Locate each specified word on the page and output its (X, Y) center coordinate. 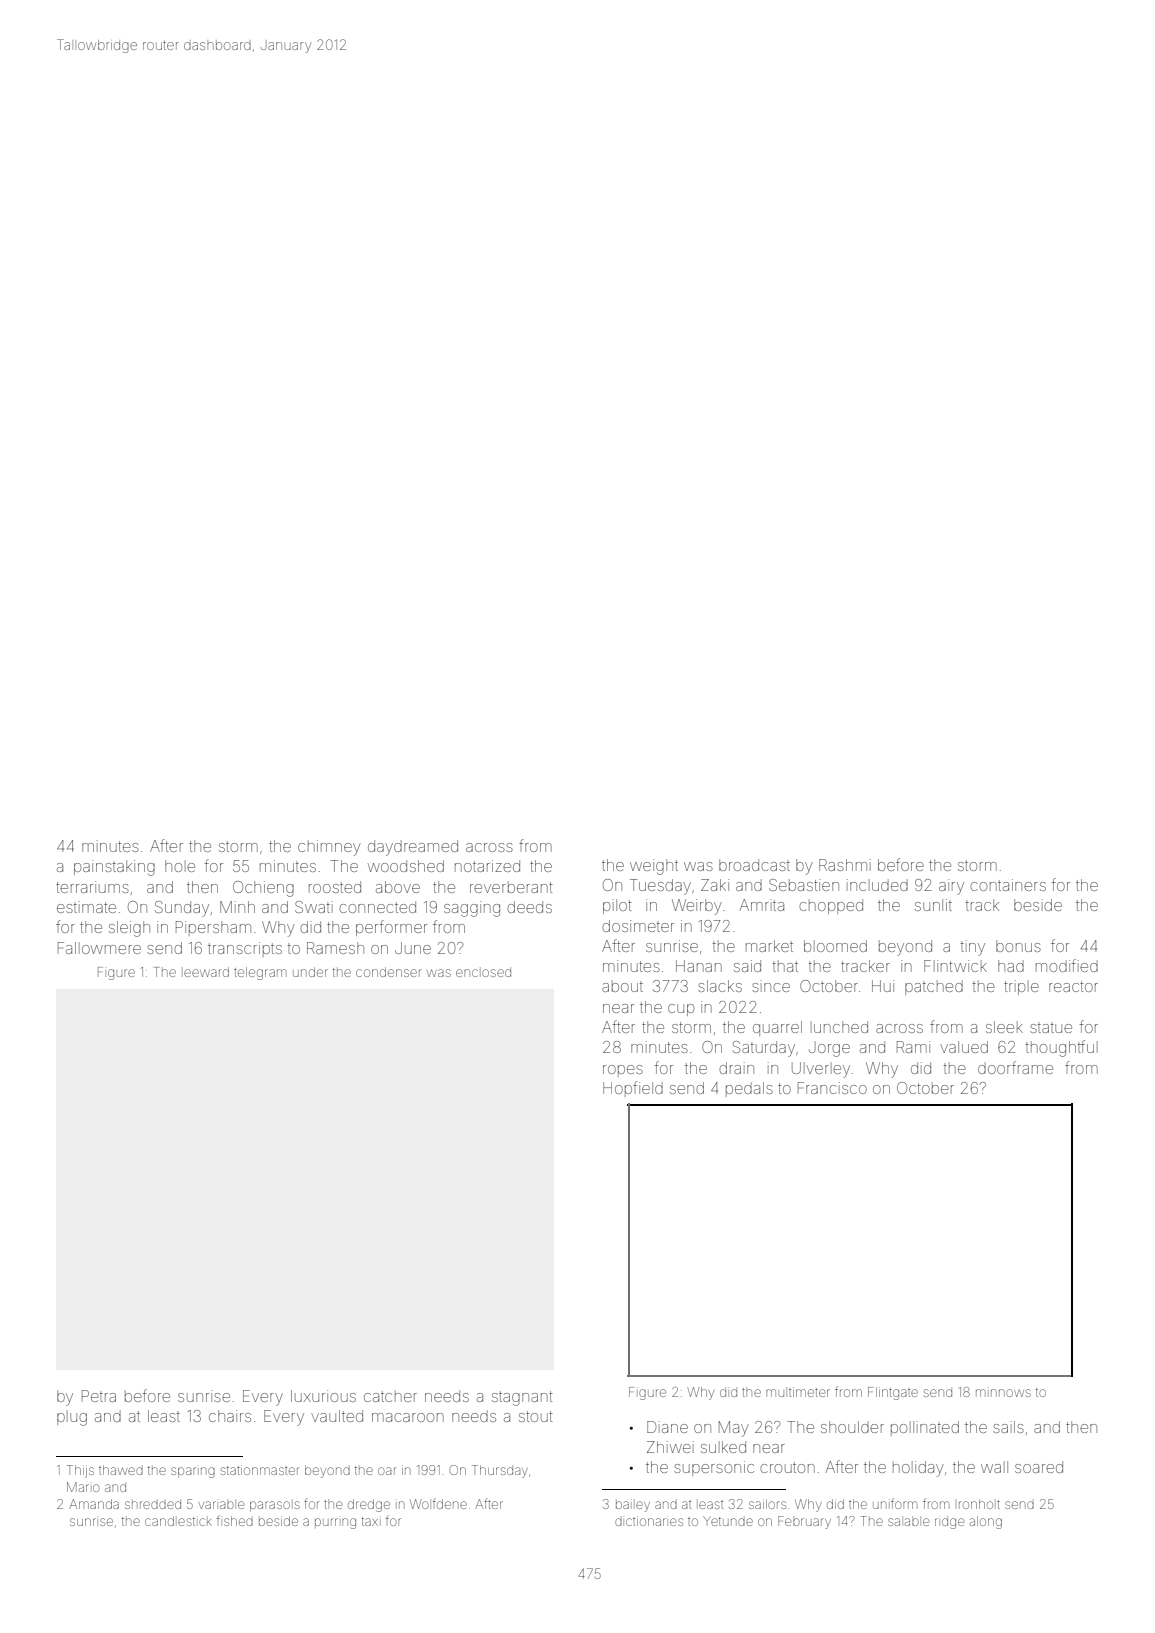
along (986, 1522)
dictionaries (649, 1521)
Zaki (715, 885)
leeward (206, 972)
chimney (329, 848)
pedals (749, 1089)
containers (1008, 885)
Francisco (832, 1088)
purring (335, 1523)
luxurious (323, 1396)
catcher (390, 1396)
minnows (1003, 1393)
